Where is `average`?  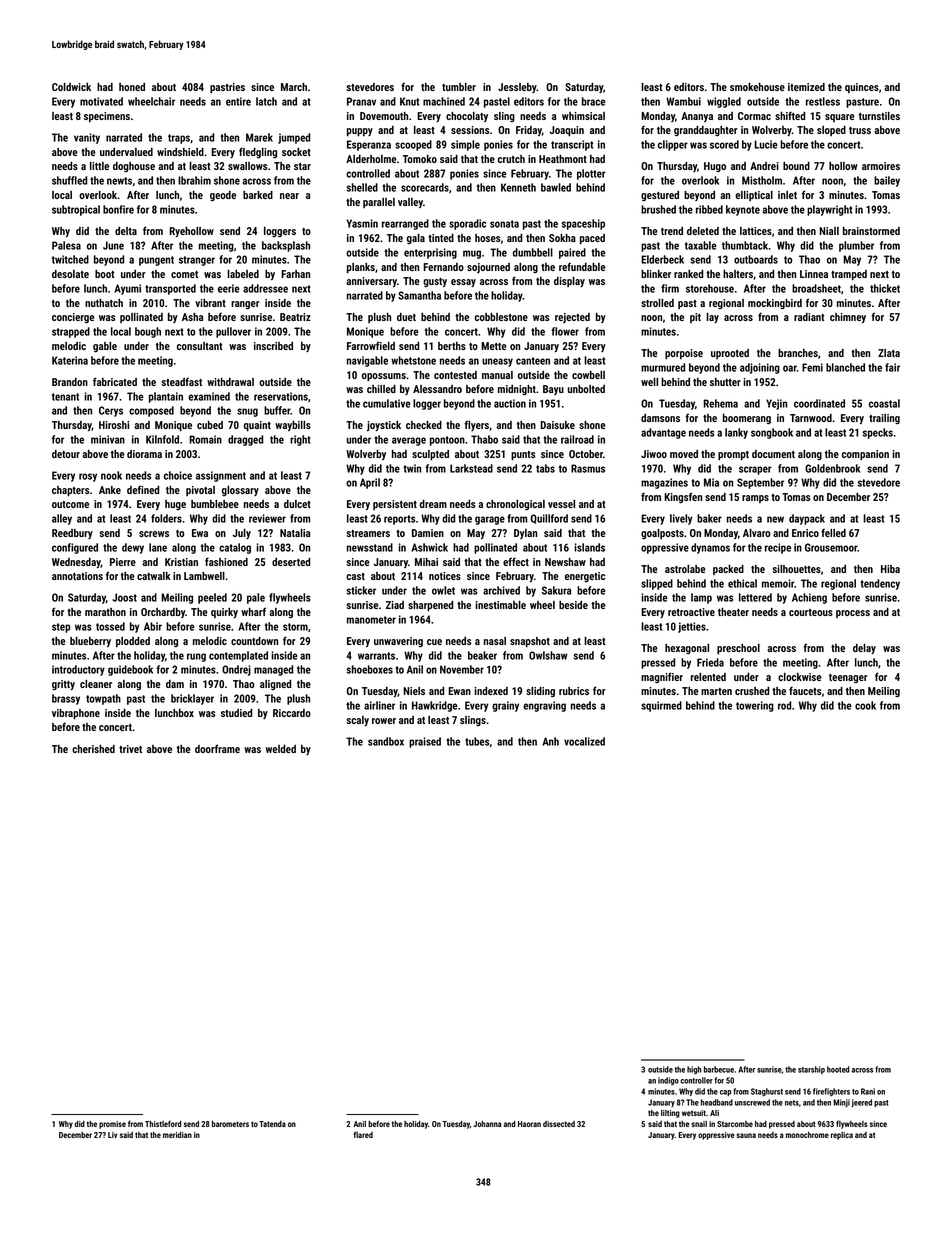 average is located at coordinates (409, 441).
